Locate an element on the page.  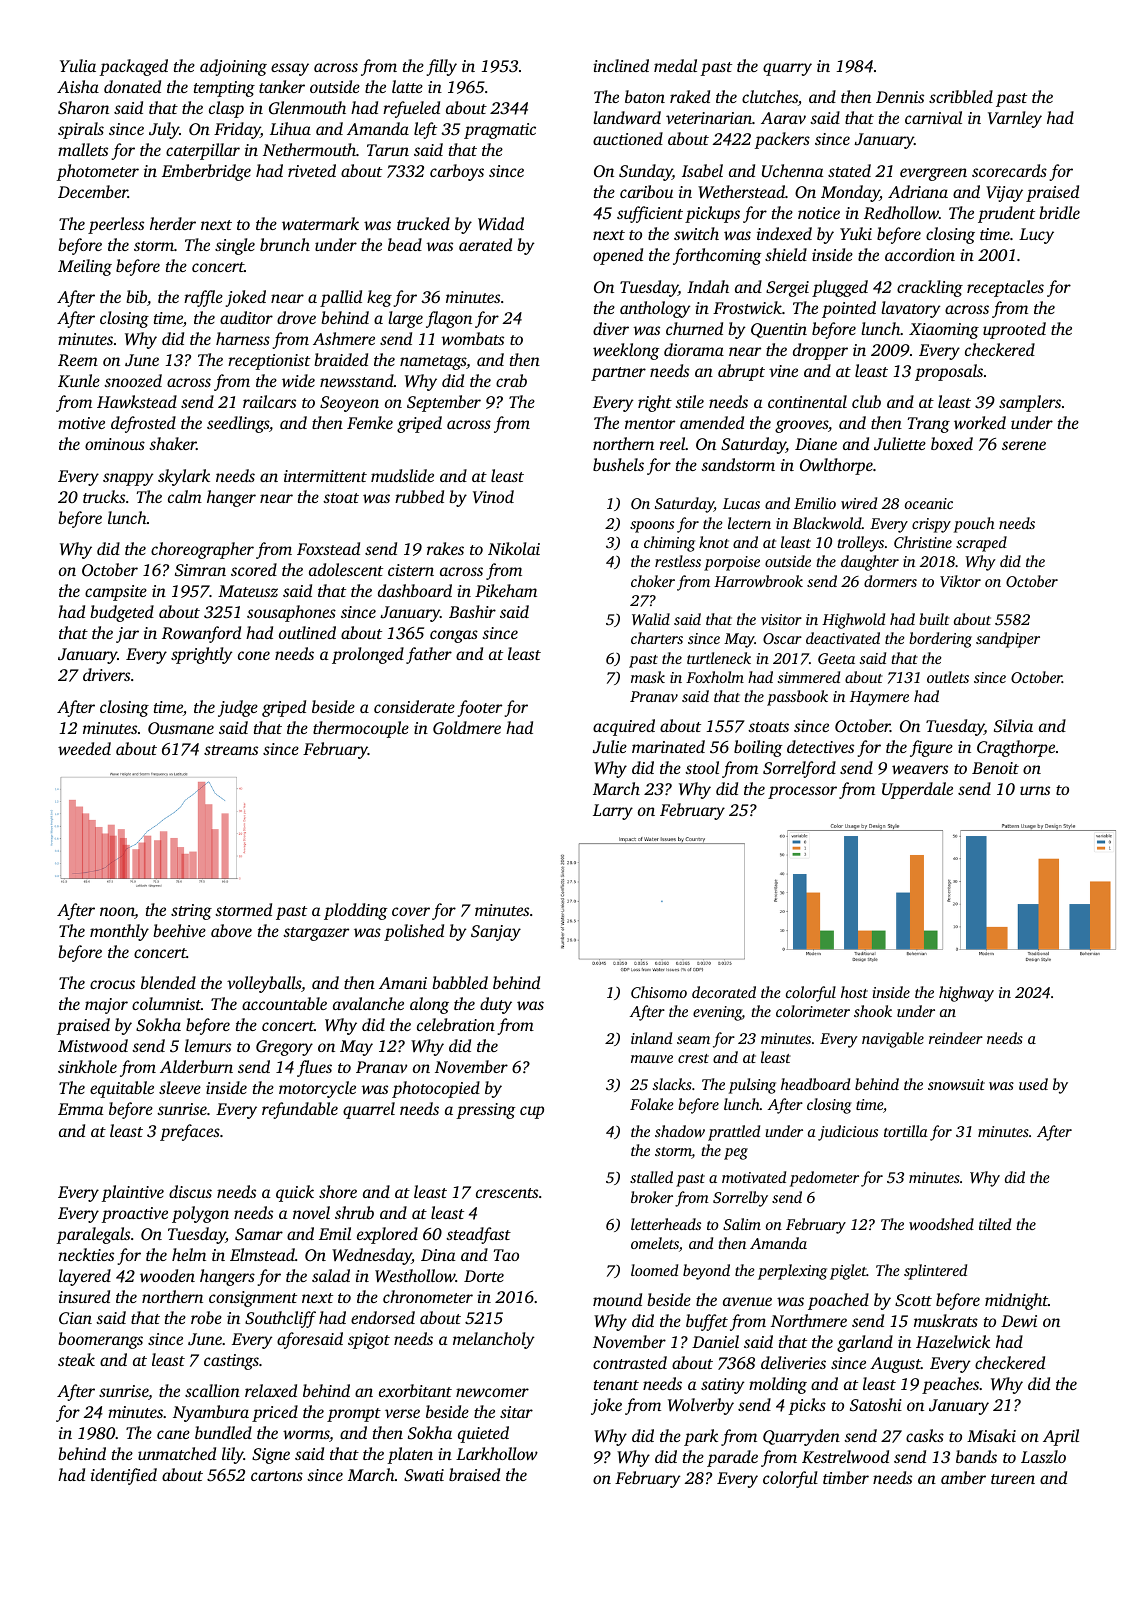
columnist is located at coordinates (166, 1003).
